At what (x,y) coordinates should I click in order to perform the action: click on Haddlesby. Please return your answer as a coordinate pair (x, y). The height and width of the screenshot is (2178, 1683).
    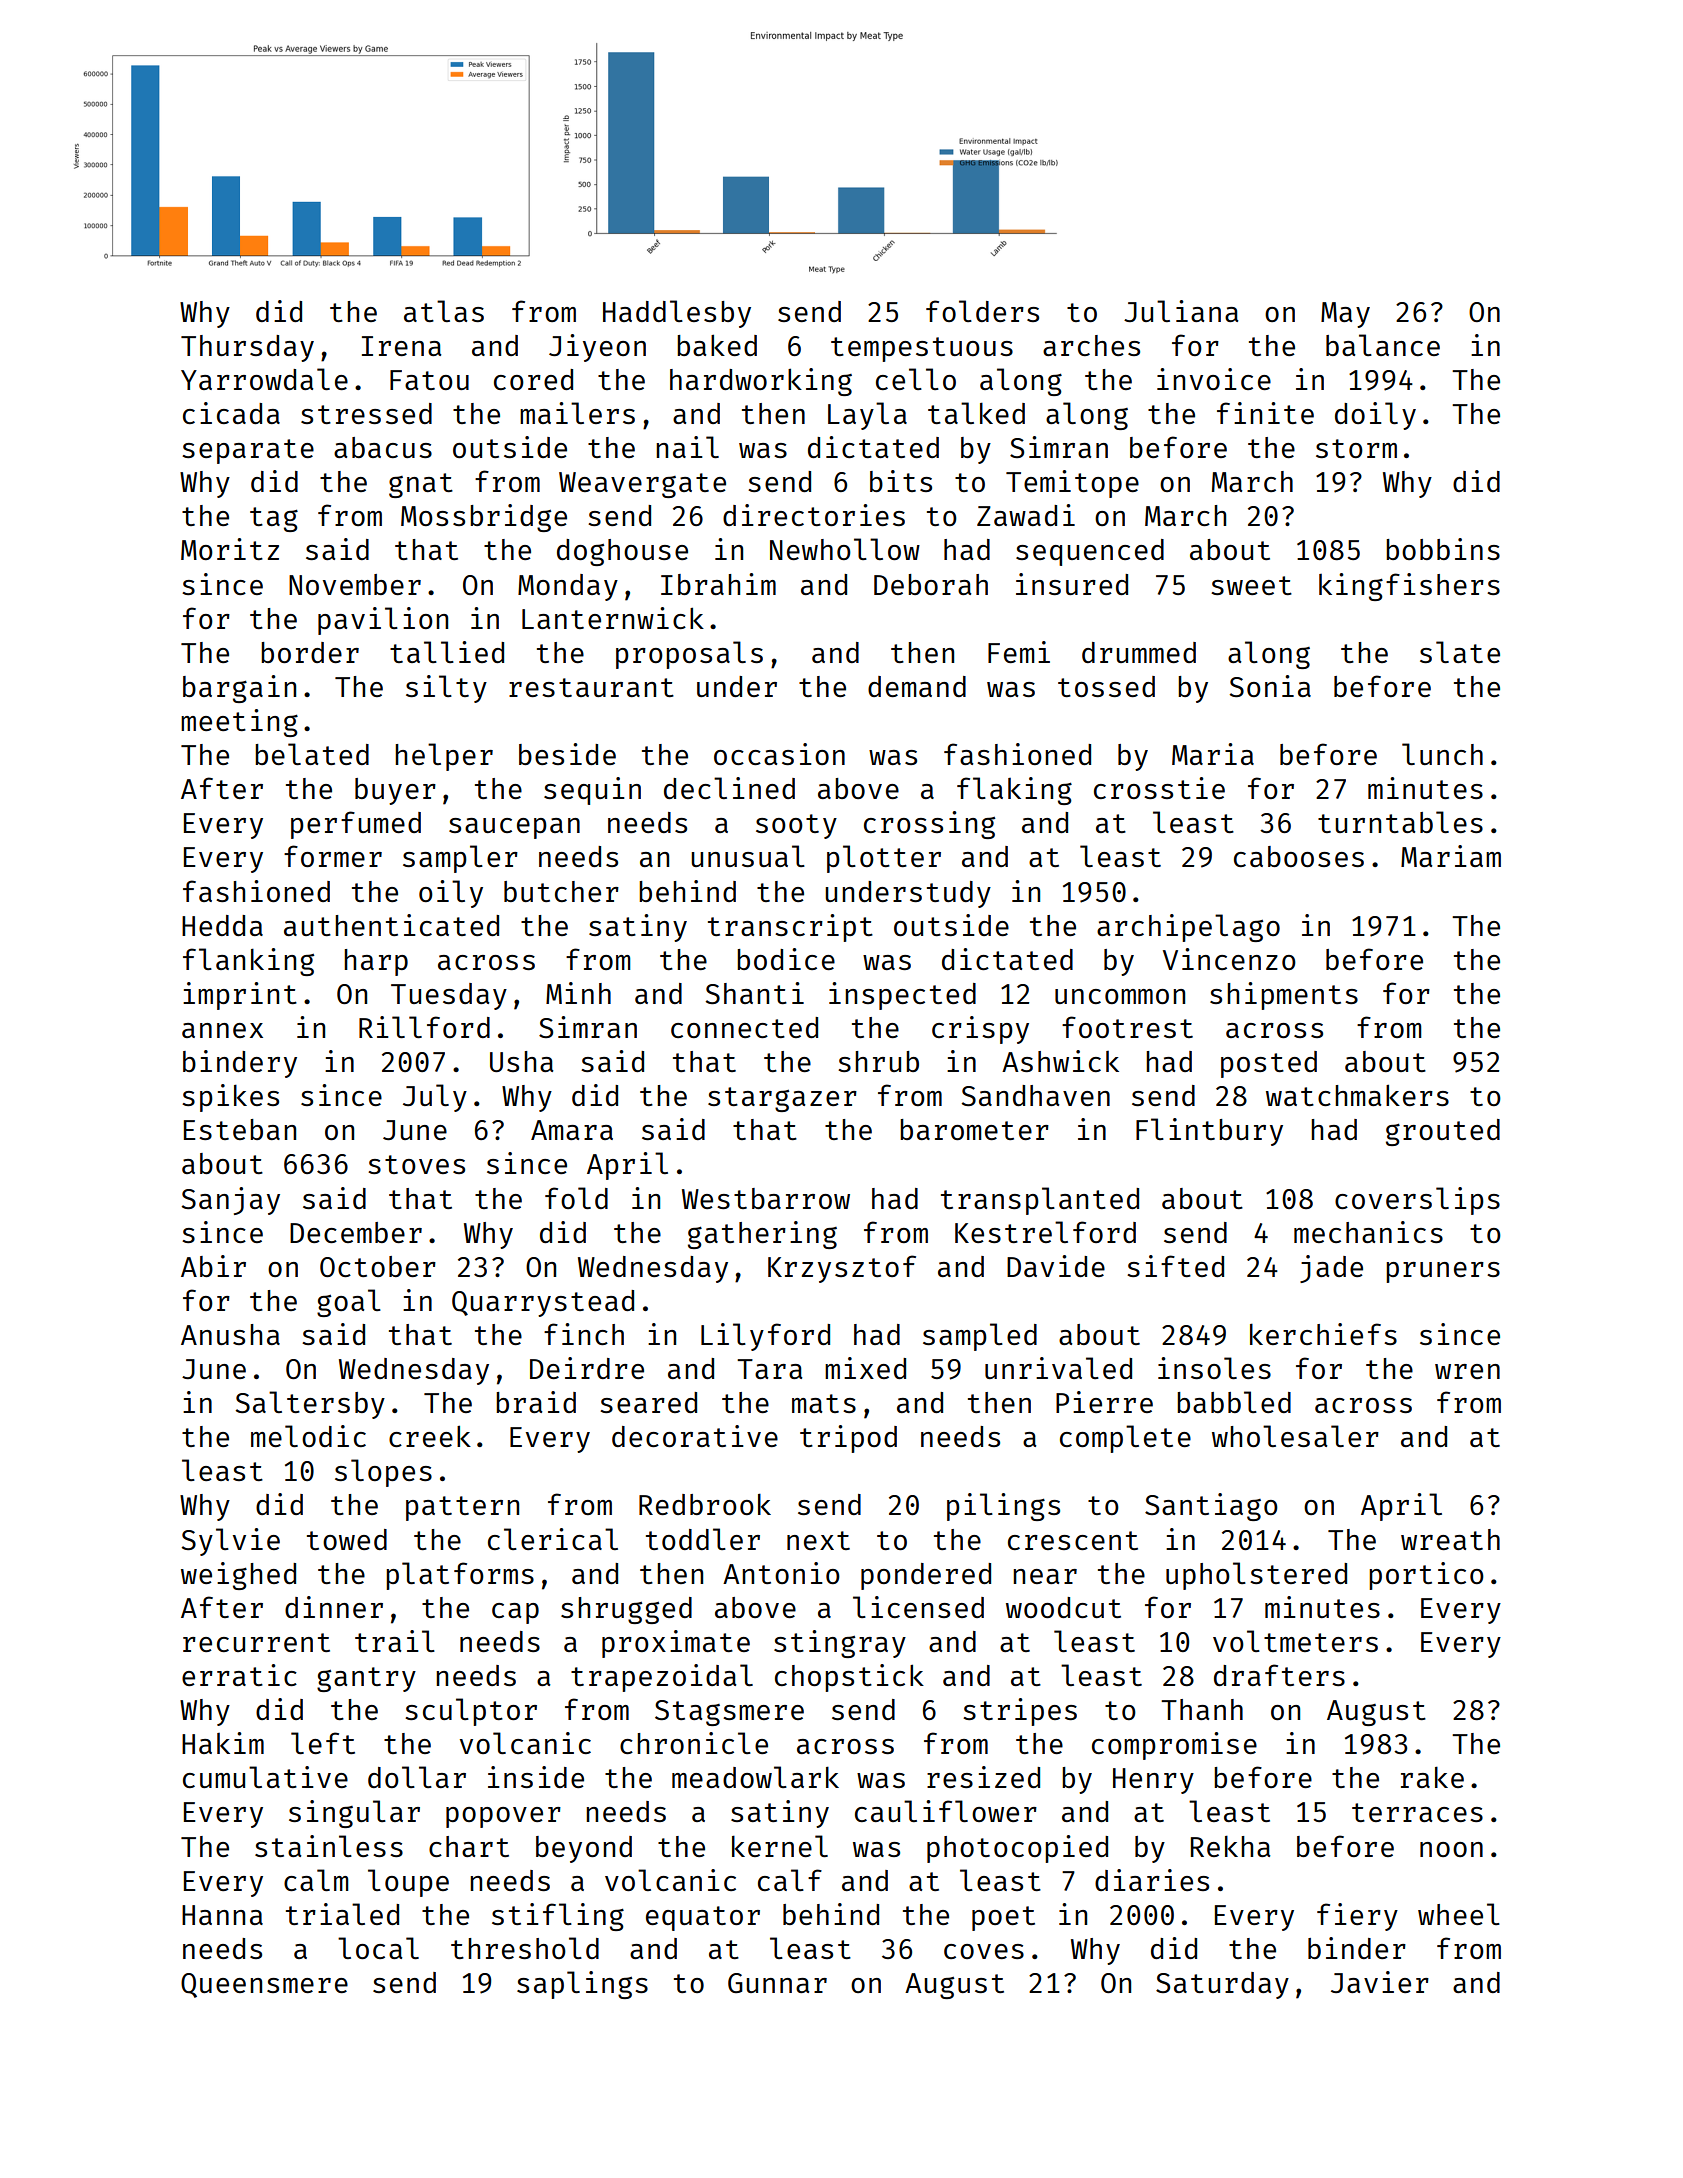
    Looking at the image, I should click on (677, 314).
